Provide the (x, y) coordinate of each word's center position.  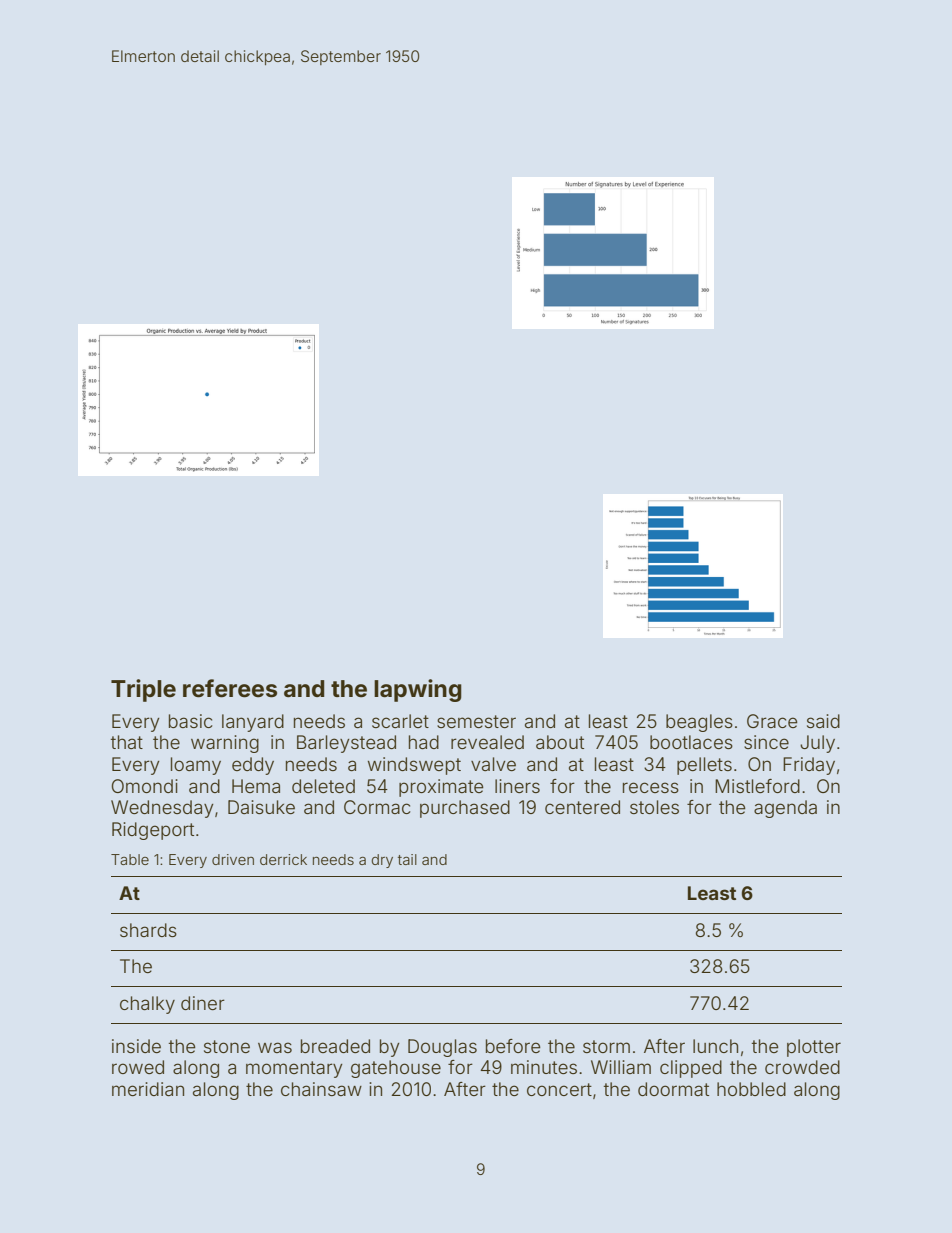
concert (559, 1089)
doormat (673, 1089)
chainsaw (321, 1089)
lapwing (418, 690)
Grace (772, 721)
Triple (143, 690)
